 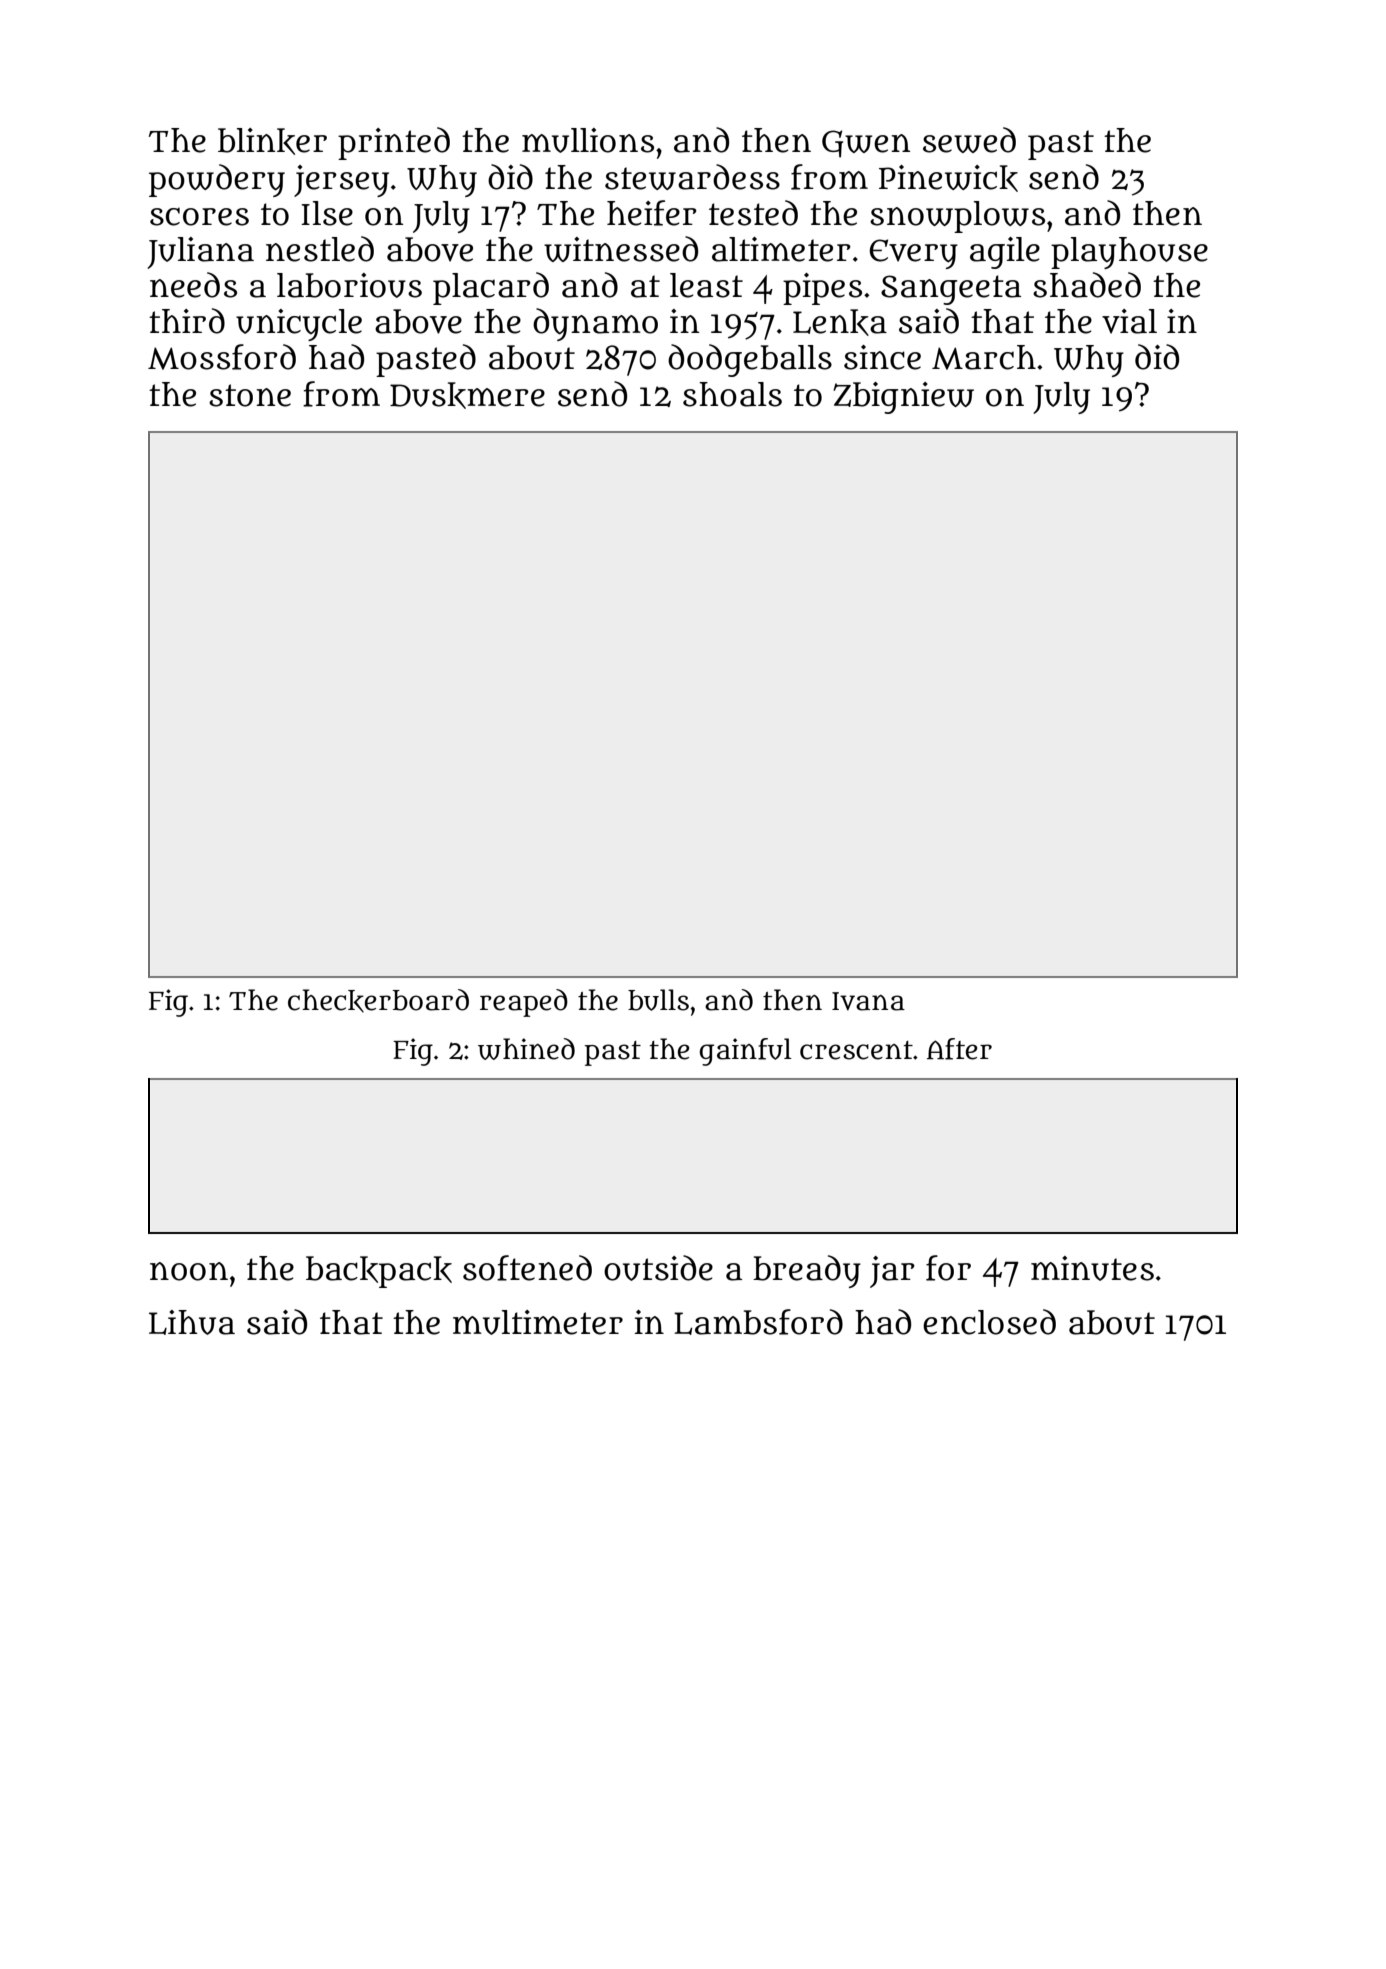 What do you see at coordinates (379, 1272) in the image?
I see `backpack` at bounding box center [379, 1272].
